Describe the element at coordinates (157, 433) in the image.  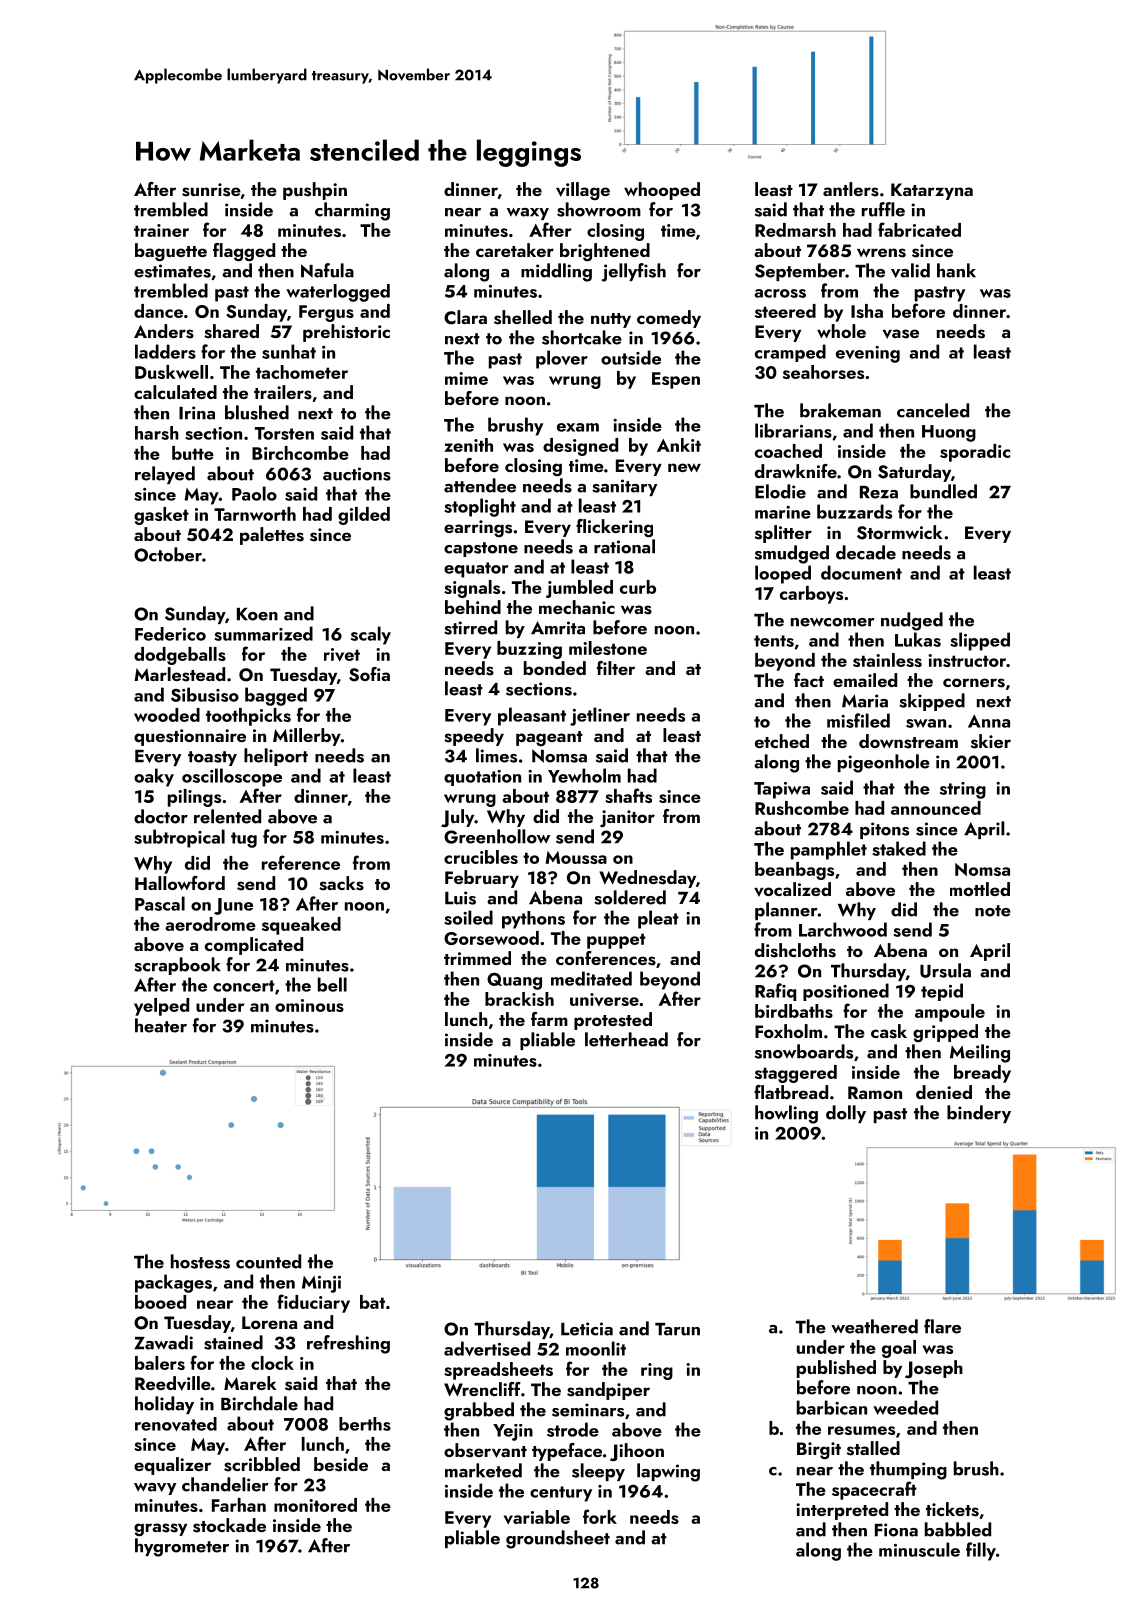
I see `harsh` at that location.
